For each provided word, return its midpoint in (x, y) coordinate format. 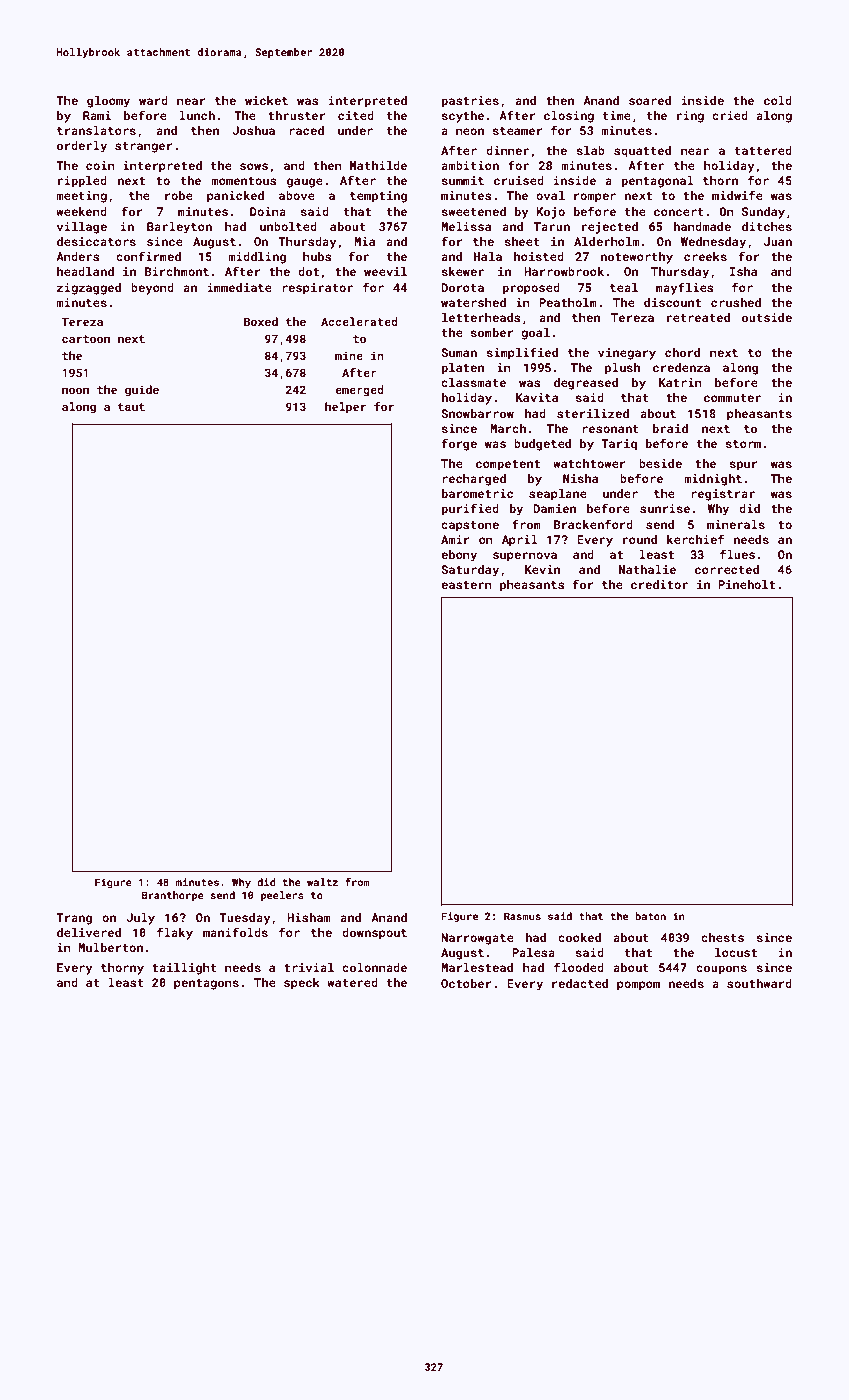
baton (650, 916)
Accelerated (359, 321)
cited (356, 115)
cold (778, 100)
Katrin (680, 382)
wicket (266, 100)
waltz (322, 882)
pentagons (206, 984)
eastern (466, 585)
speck (302, 984)
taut (131, 407)
